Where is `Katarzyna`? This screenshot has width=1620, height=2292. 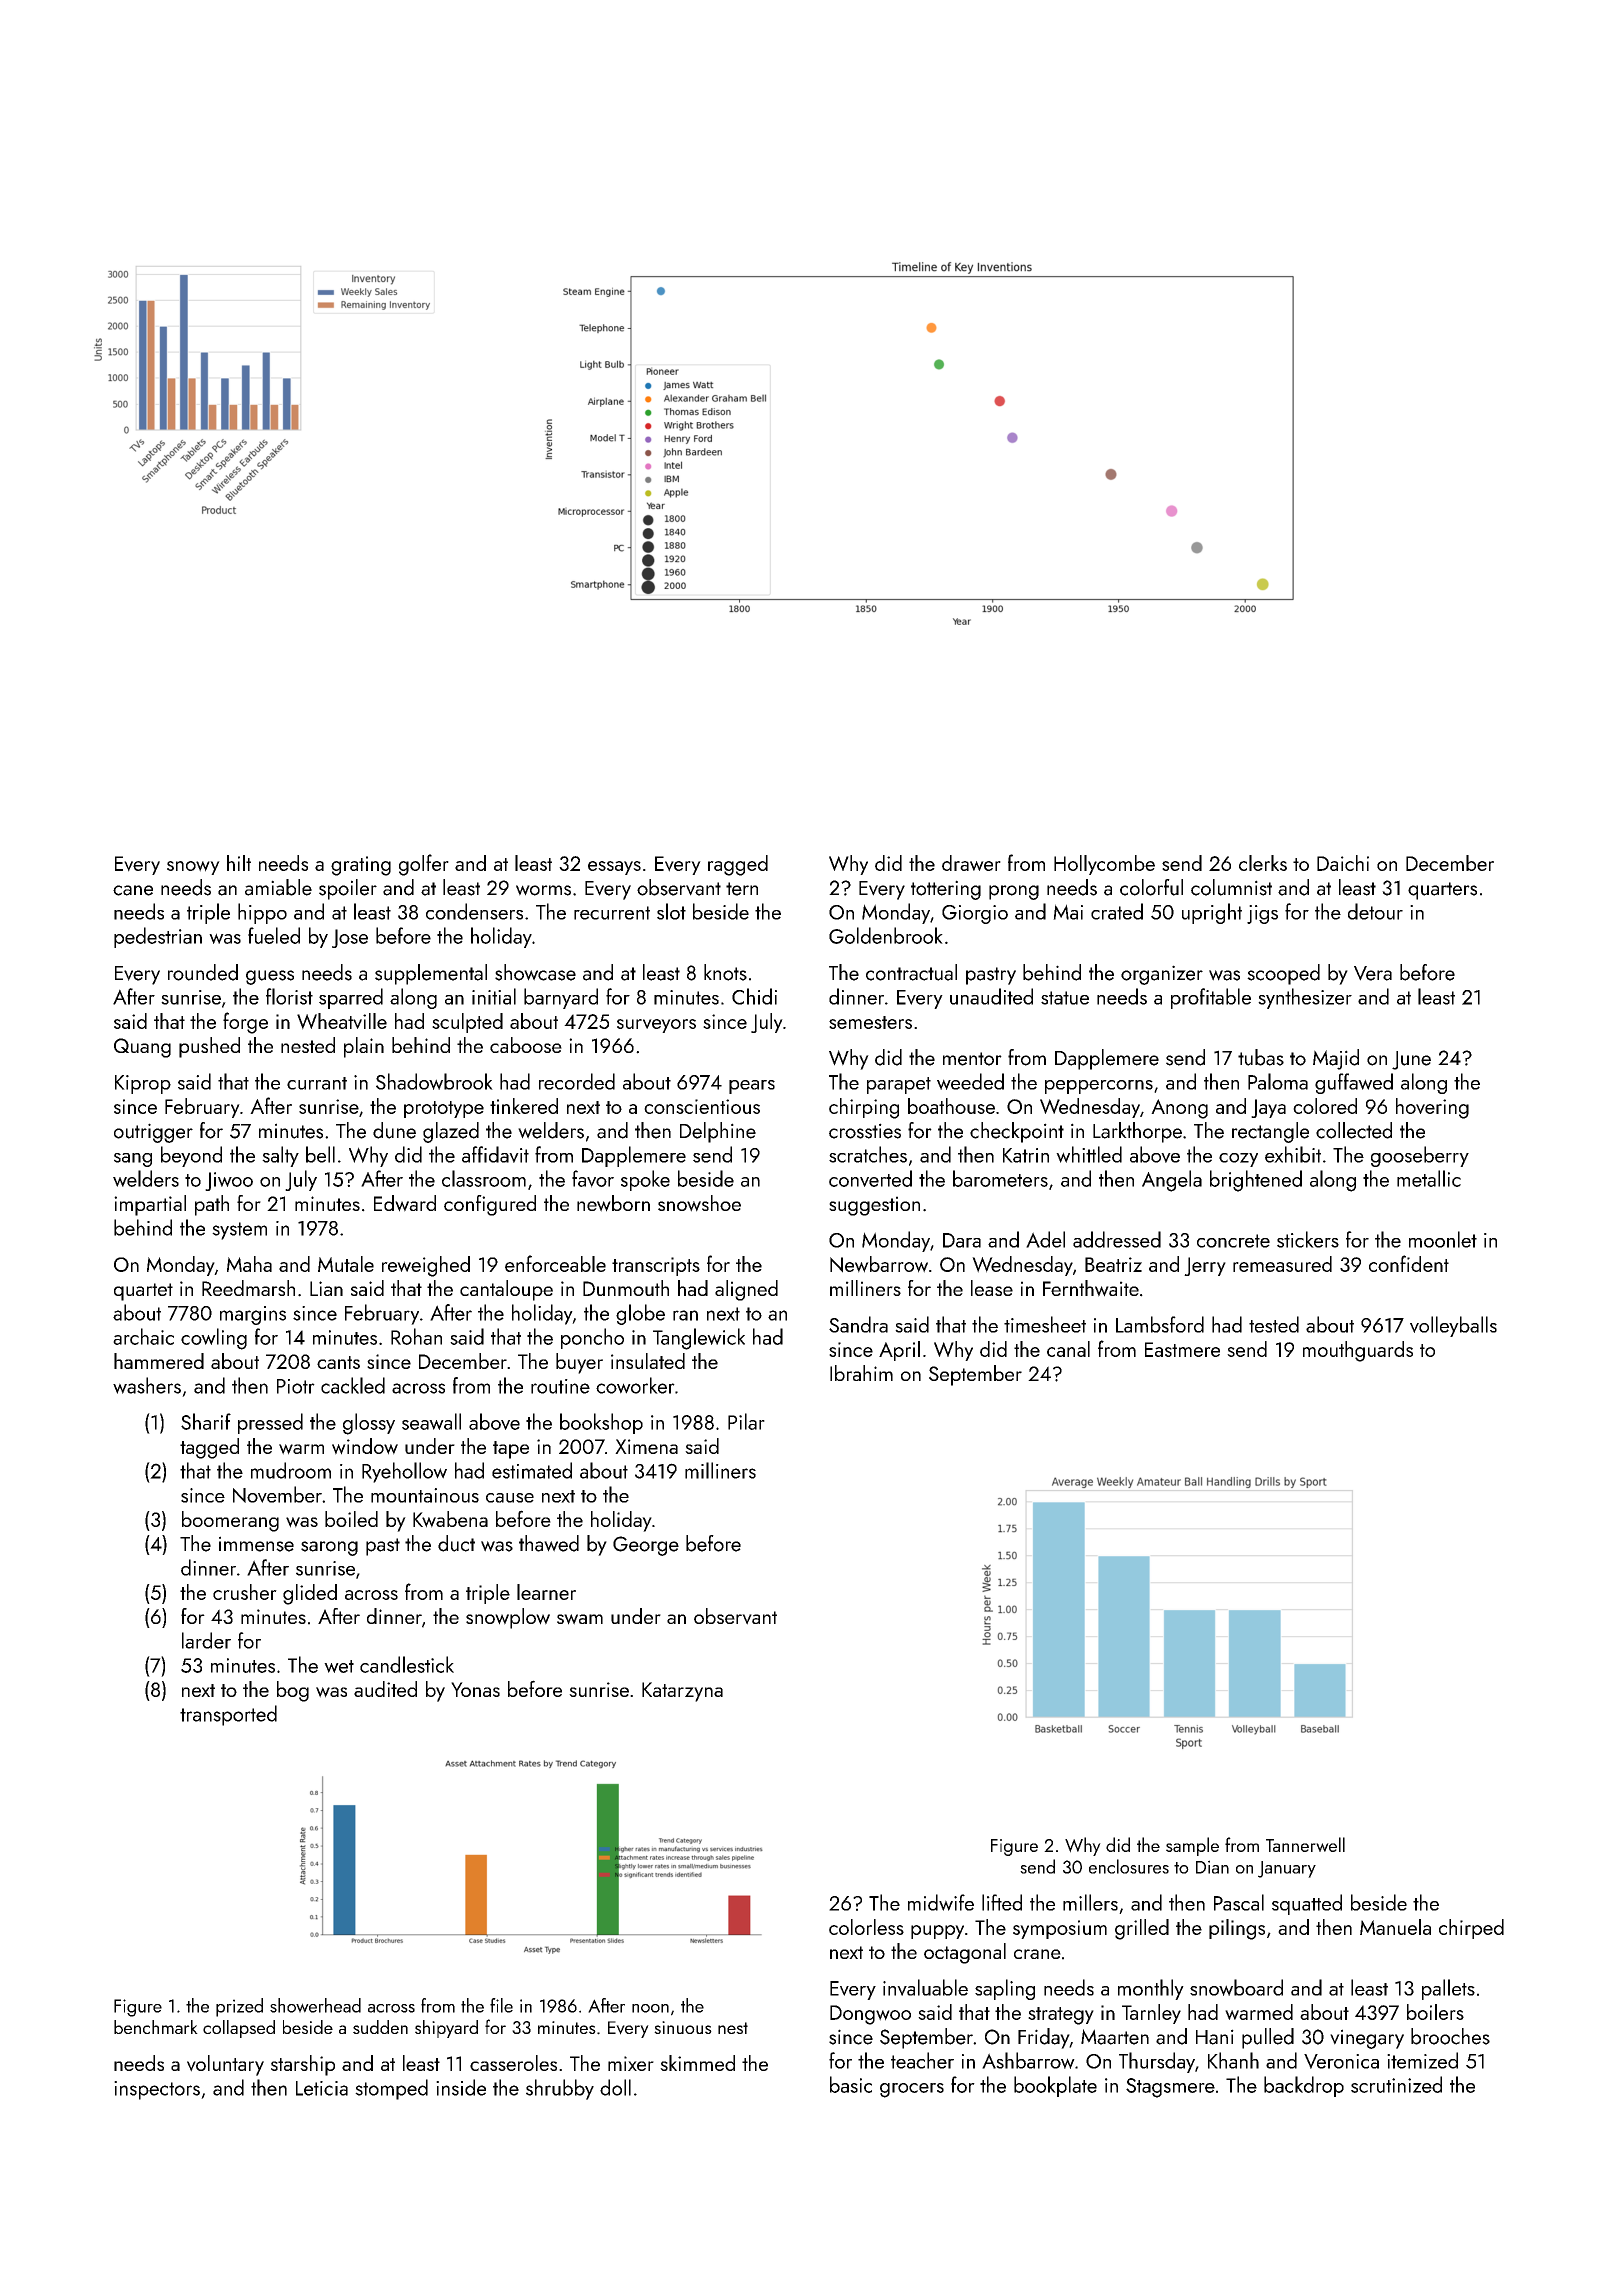 Katarzyna is located at coordinates (682, 1692).
